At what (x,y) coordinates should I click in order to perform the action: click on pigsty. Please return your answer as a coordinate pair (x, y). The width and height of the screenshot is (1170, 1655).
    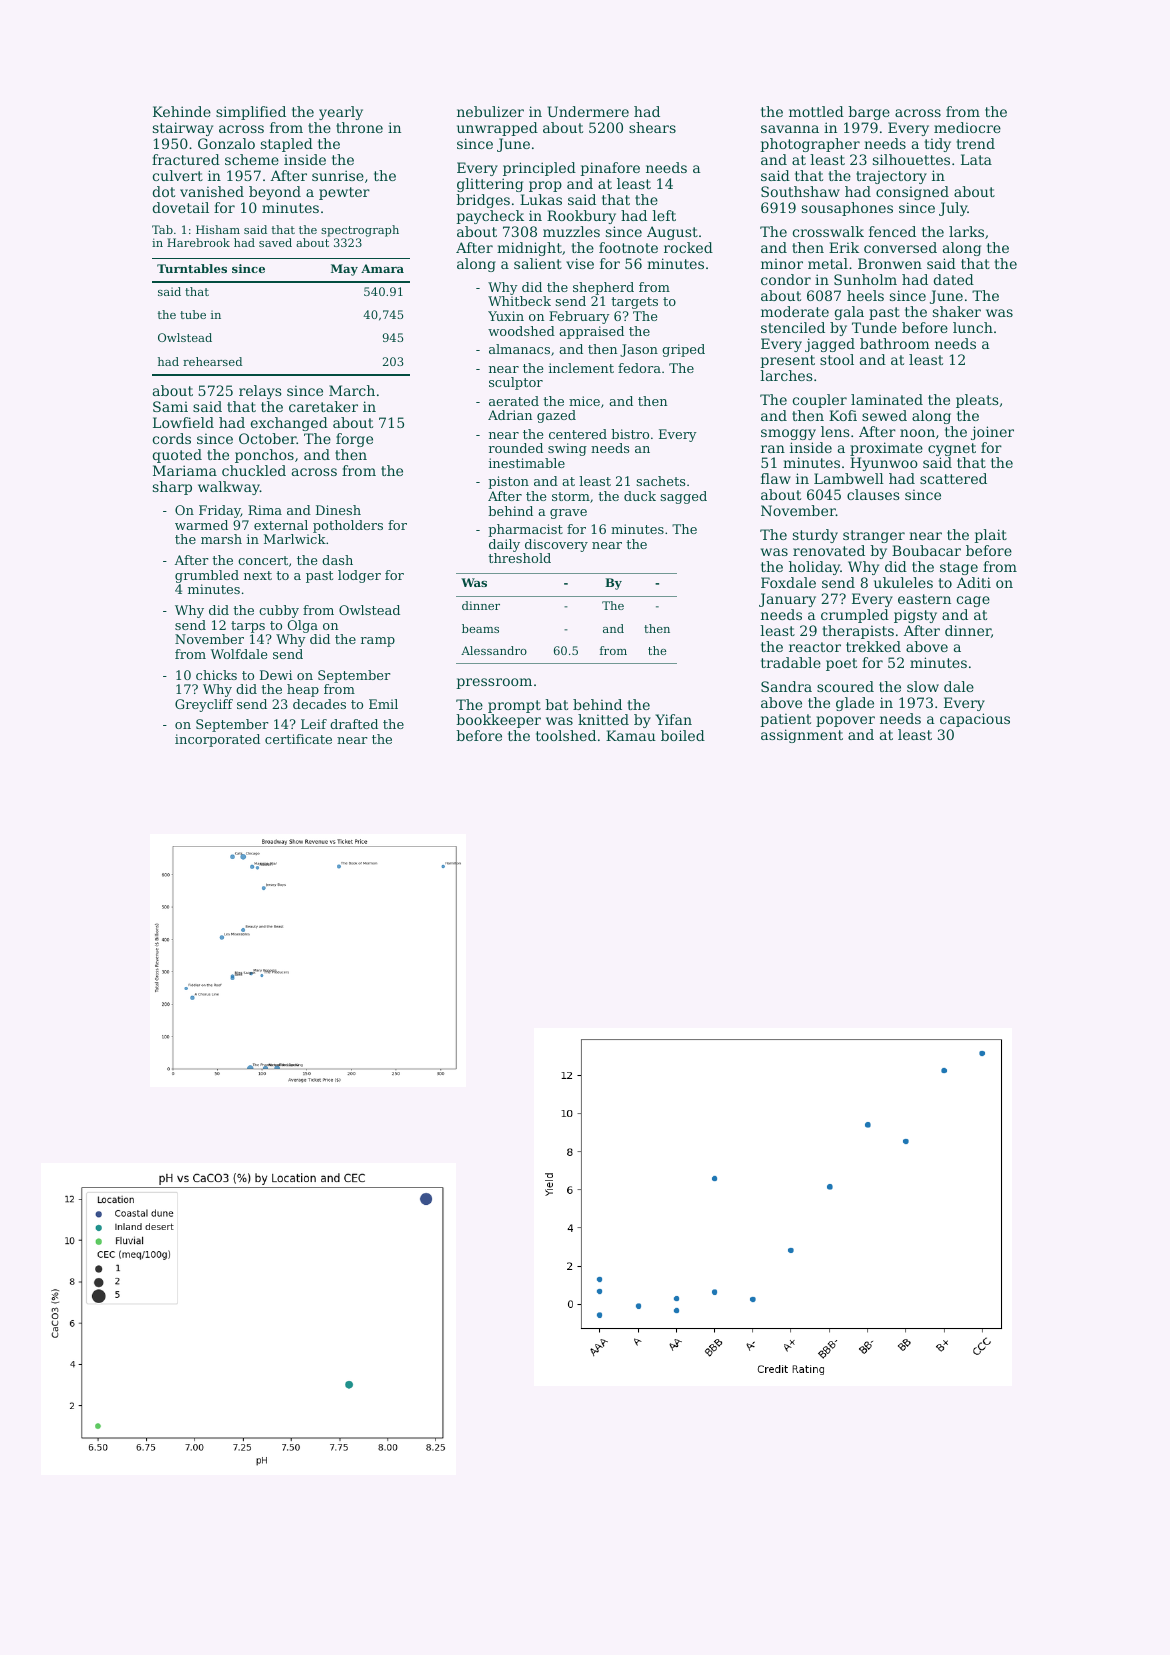
    Looking at the image, I should click on (915, 616).
